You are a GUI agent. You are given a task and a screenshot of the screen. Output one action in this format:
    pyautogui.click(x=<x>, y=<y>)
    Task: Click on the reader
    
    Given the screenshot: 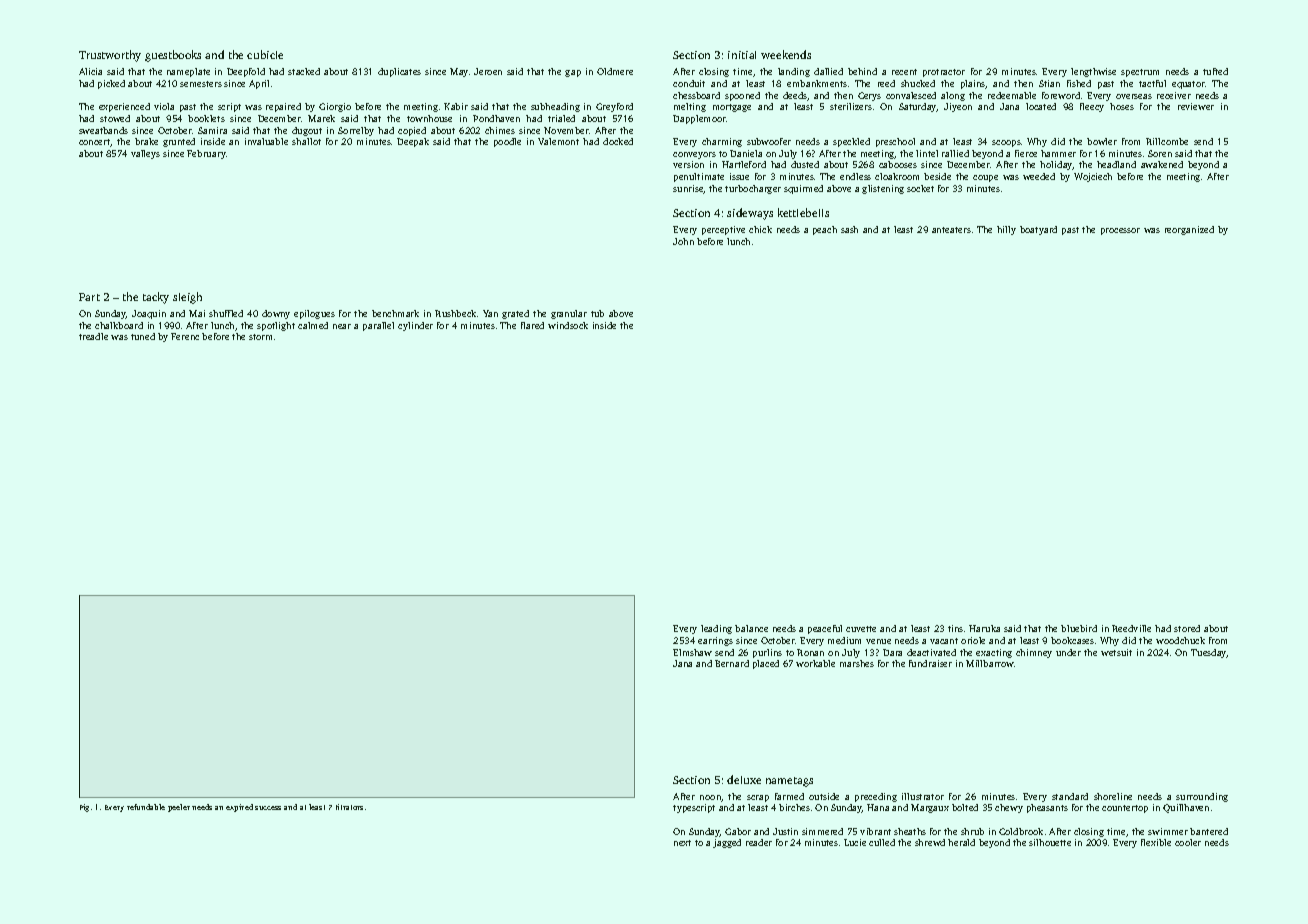 What is the action you would take?
    pyautogui.click(x=759, y=842)
